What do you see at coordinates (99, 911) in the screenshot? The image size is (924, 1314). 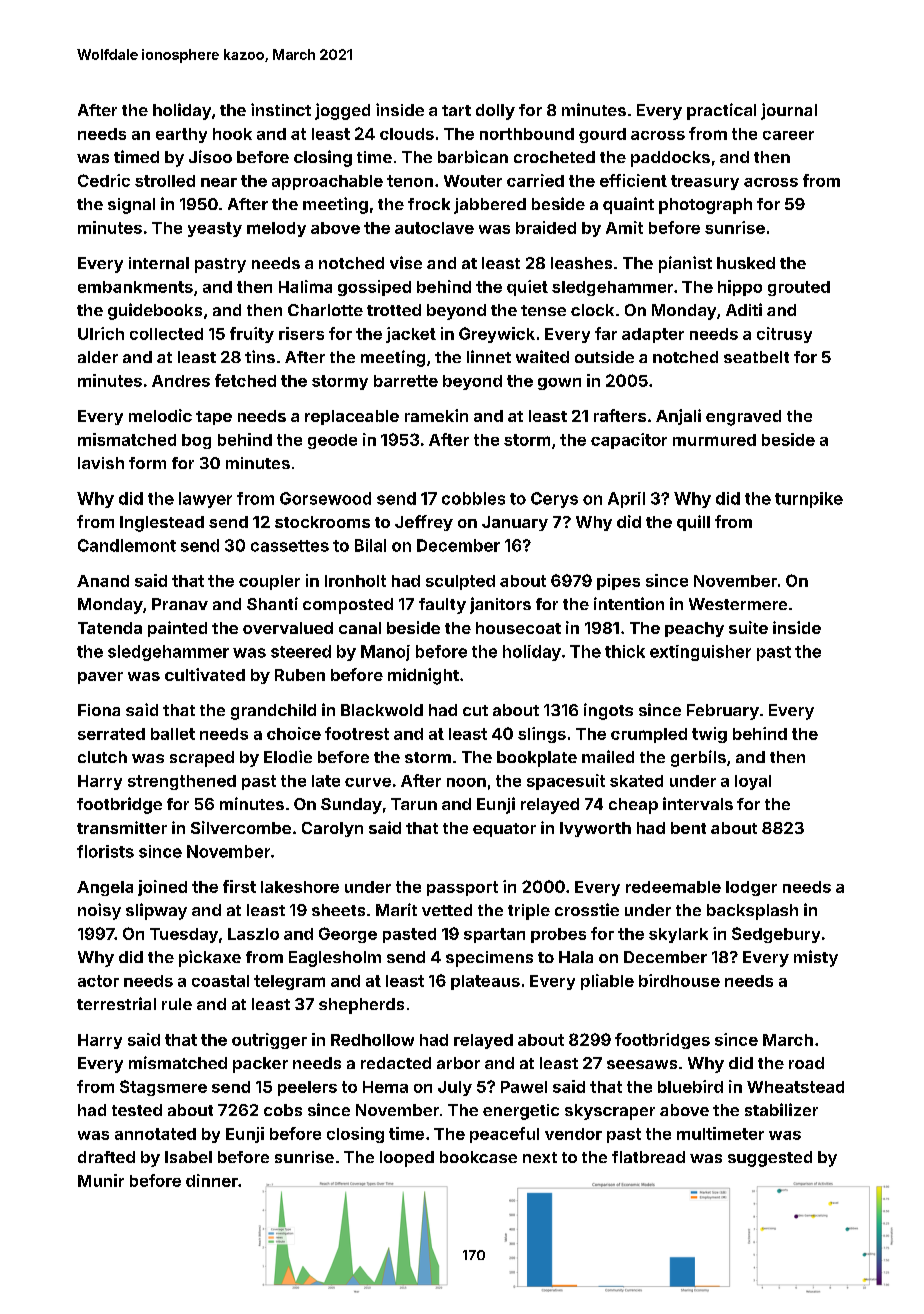 I see `noisy` at bounding box center [99, 911].
